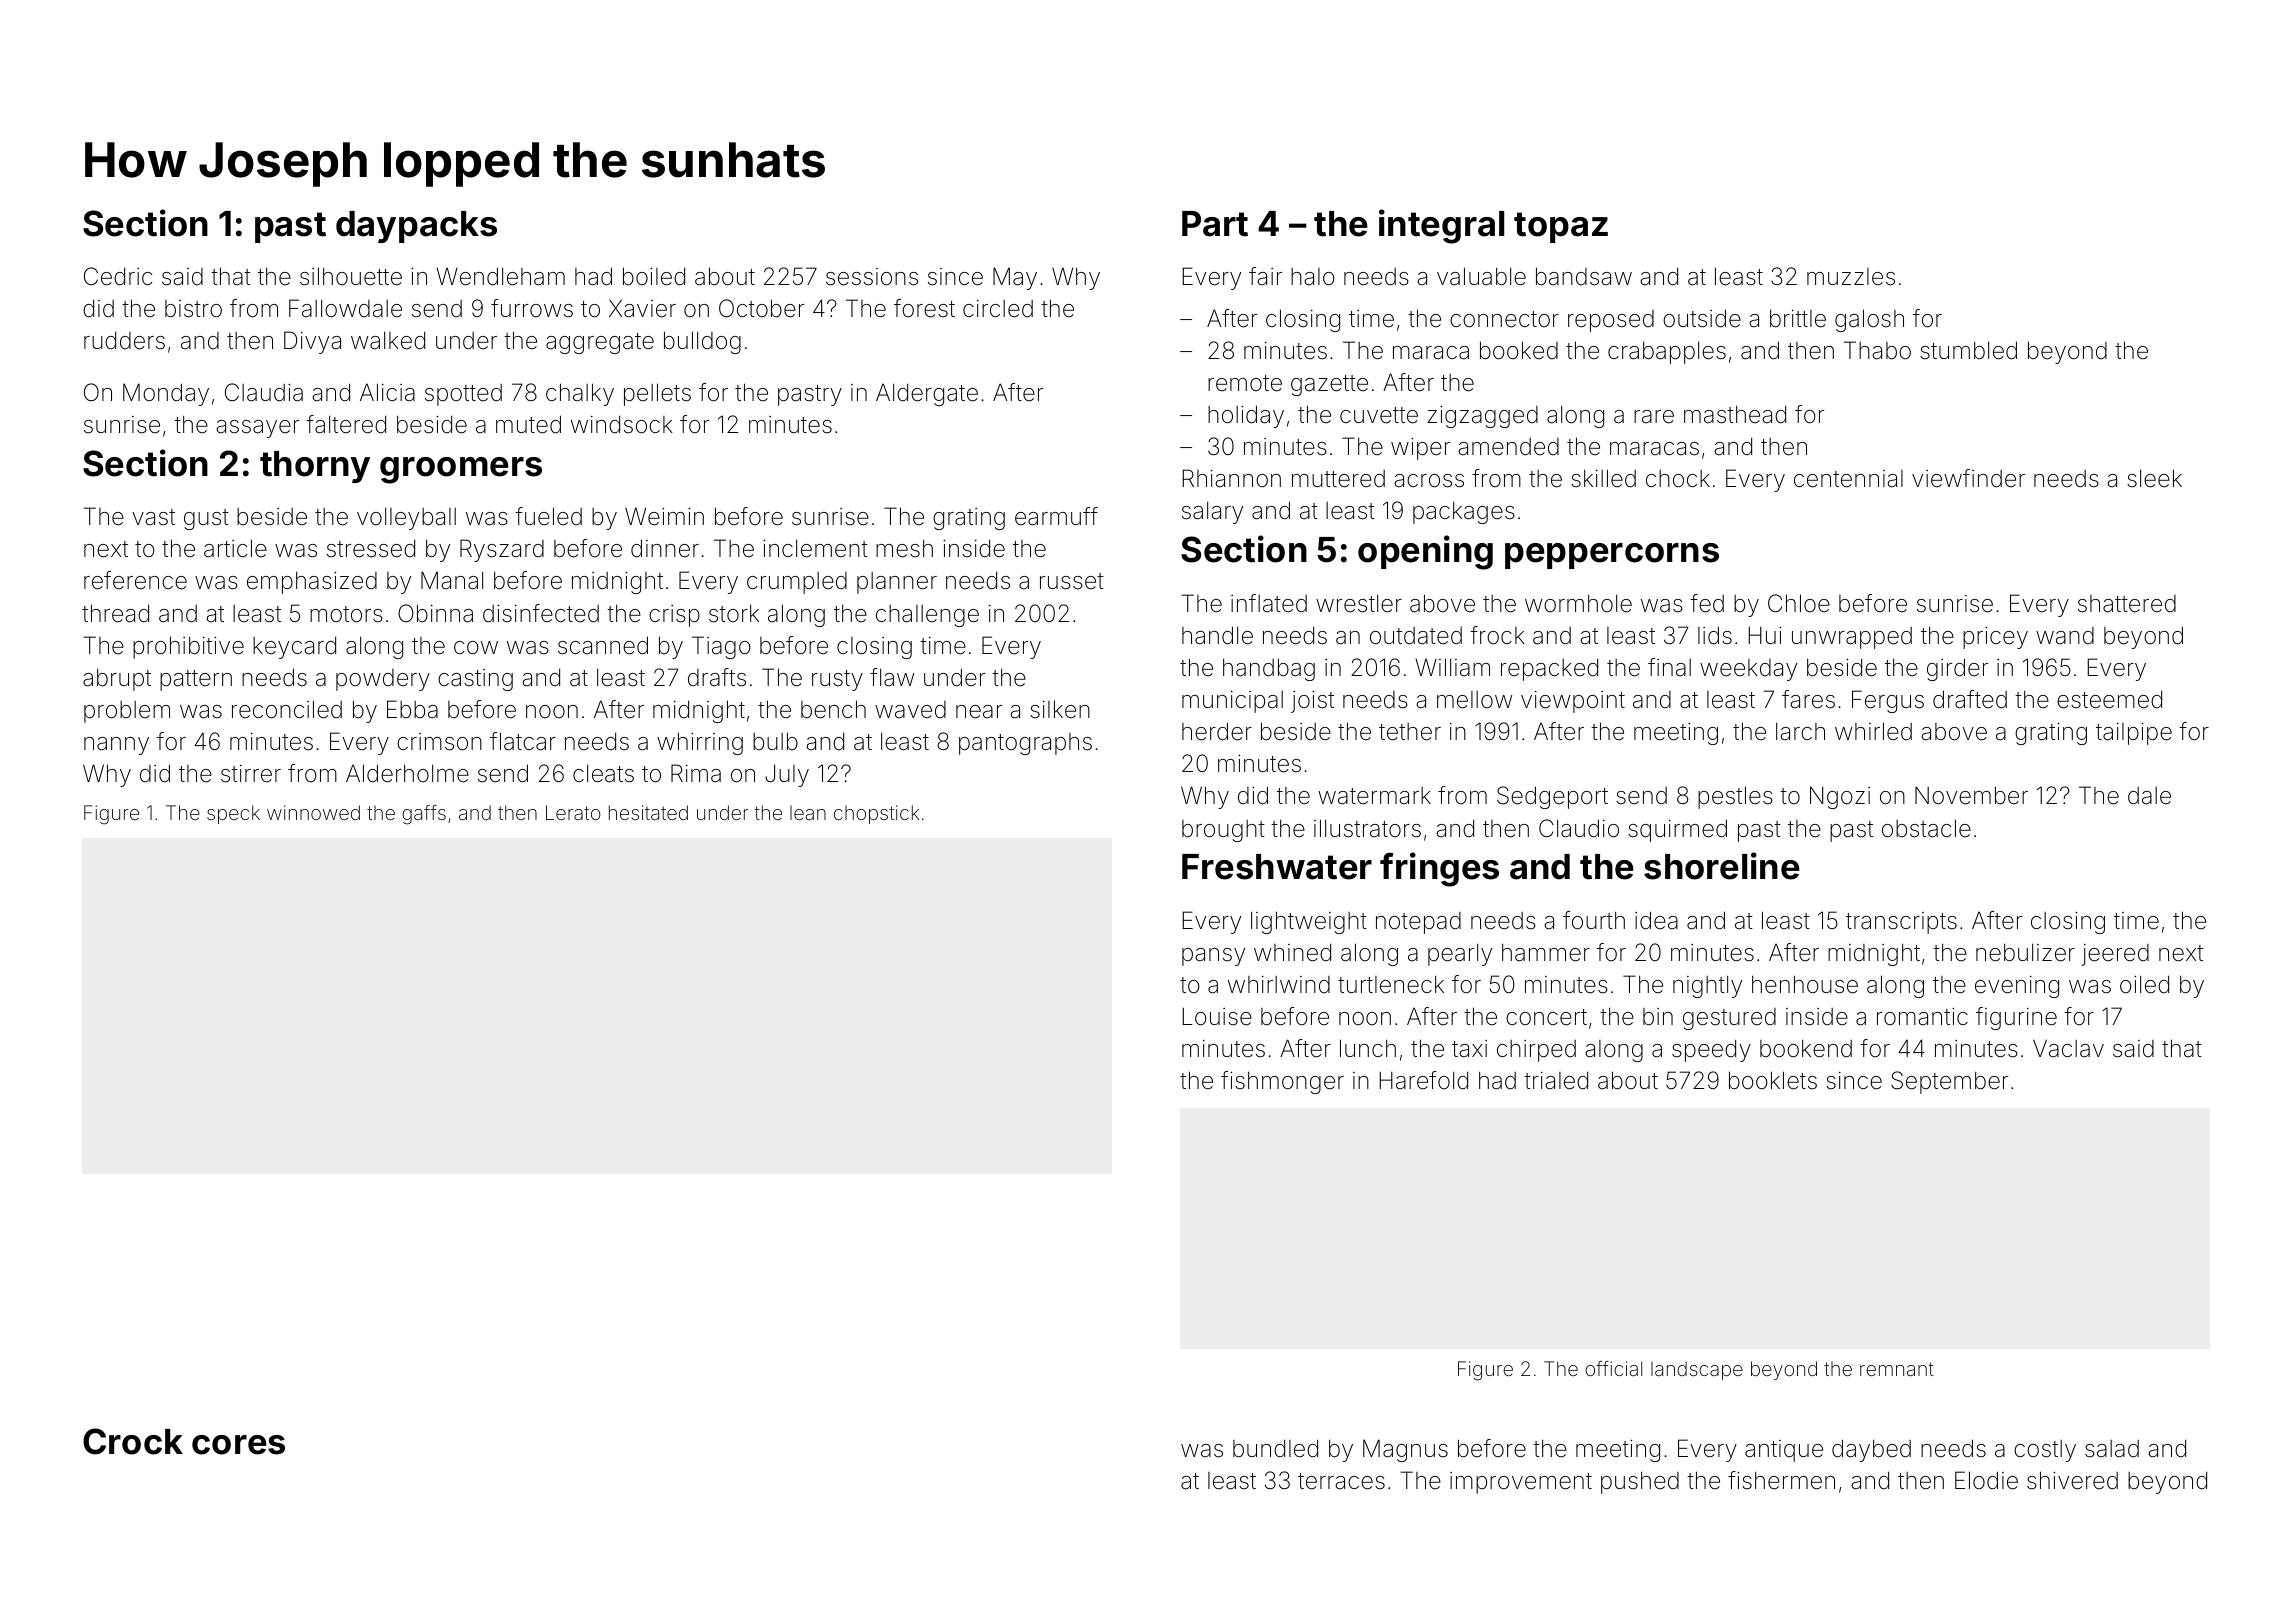  What do you see at coordinates (1215, 224) in the screenshot?
I see `Part` at bounding box center [1215, 224].
